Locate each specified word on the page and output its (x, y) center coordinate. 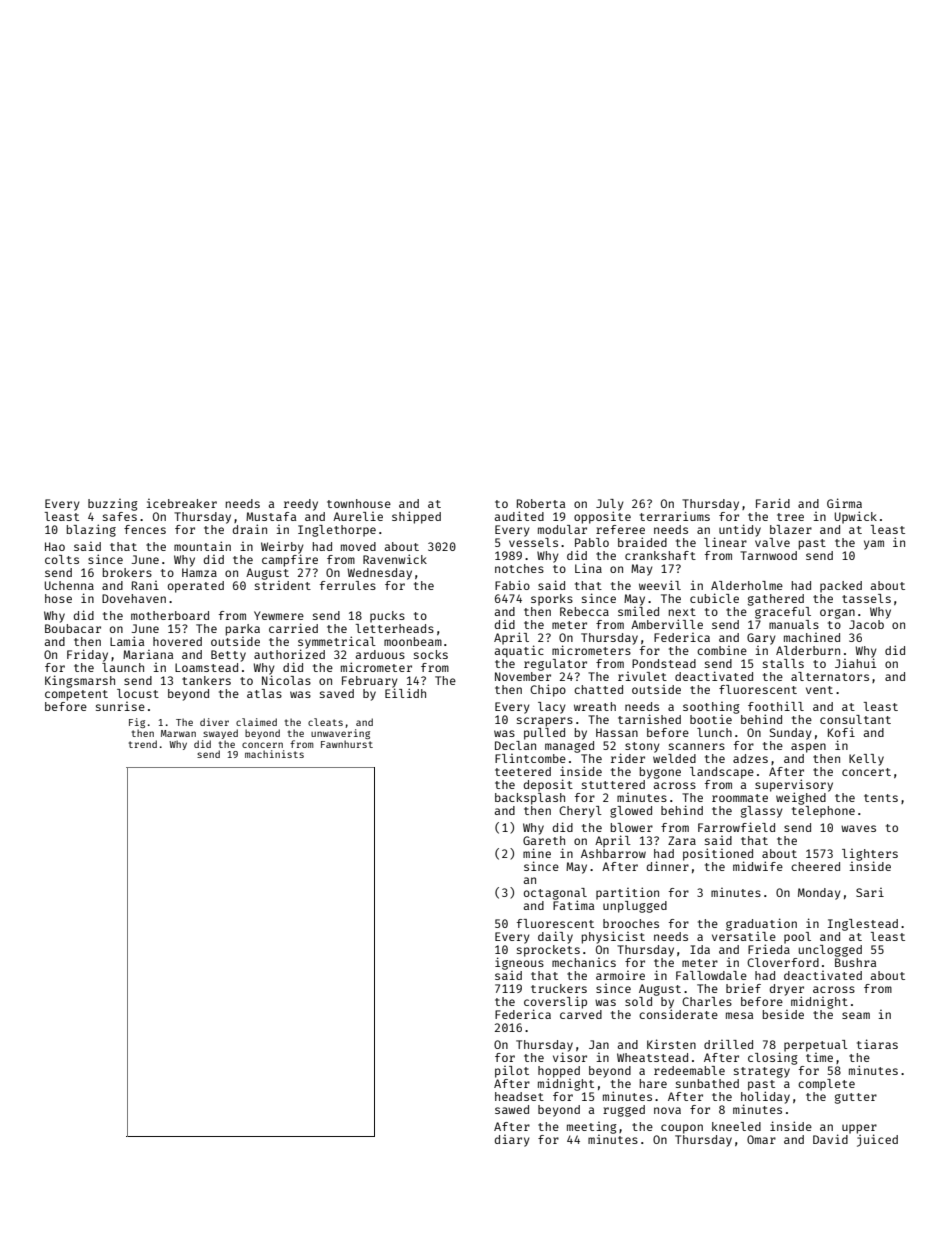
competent (76, 695)
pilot (512, 1072)
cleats (325, 722)
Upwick (856, 517)
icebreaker (181, 503)
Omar (761, 1139)
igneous (519, 963)
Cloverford (783, 962)
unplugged (635, 907)
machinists (274, 754)
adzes (750, 758)
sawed (512, 1109)
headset (519, 1096)
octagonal (555, 894)
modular (562, 529)
